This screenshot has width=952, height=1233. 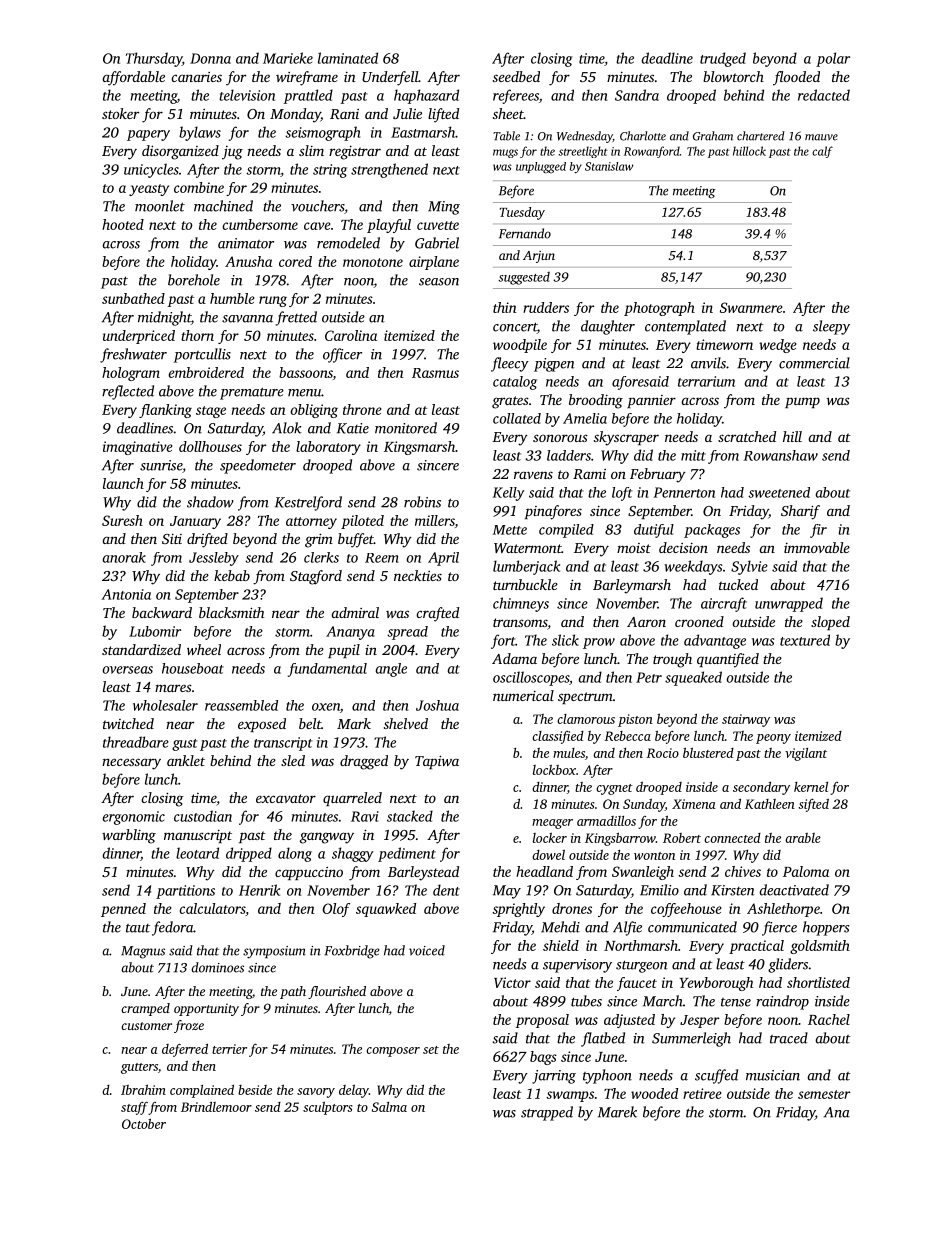 What do you see at coordinates (608, 327) in the screenshot?
I see `daughter` at bounding box center [608, 327].
